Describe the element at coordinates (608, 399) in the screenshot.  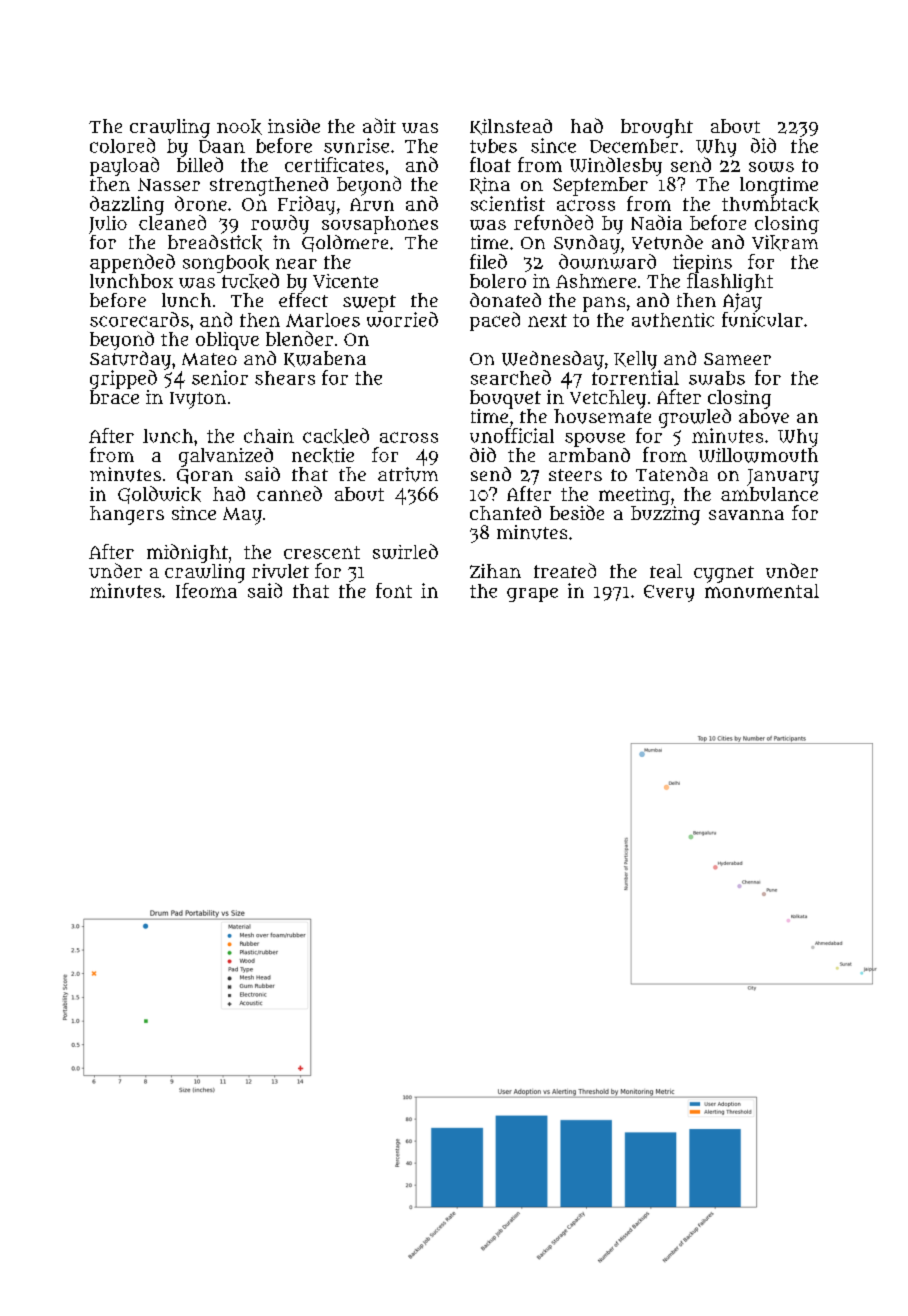
I see `Vetchley` at that location.
